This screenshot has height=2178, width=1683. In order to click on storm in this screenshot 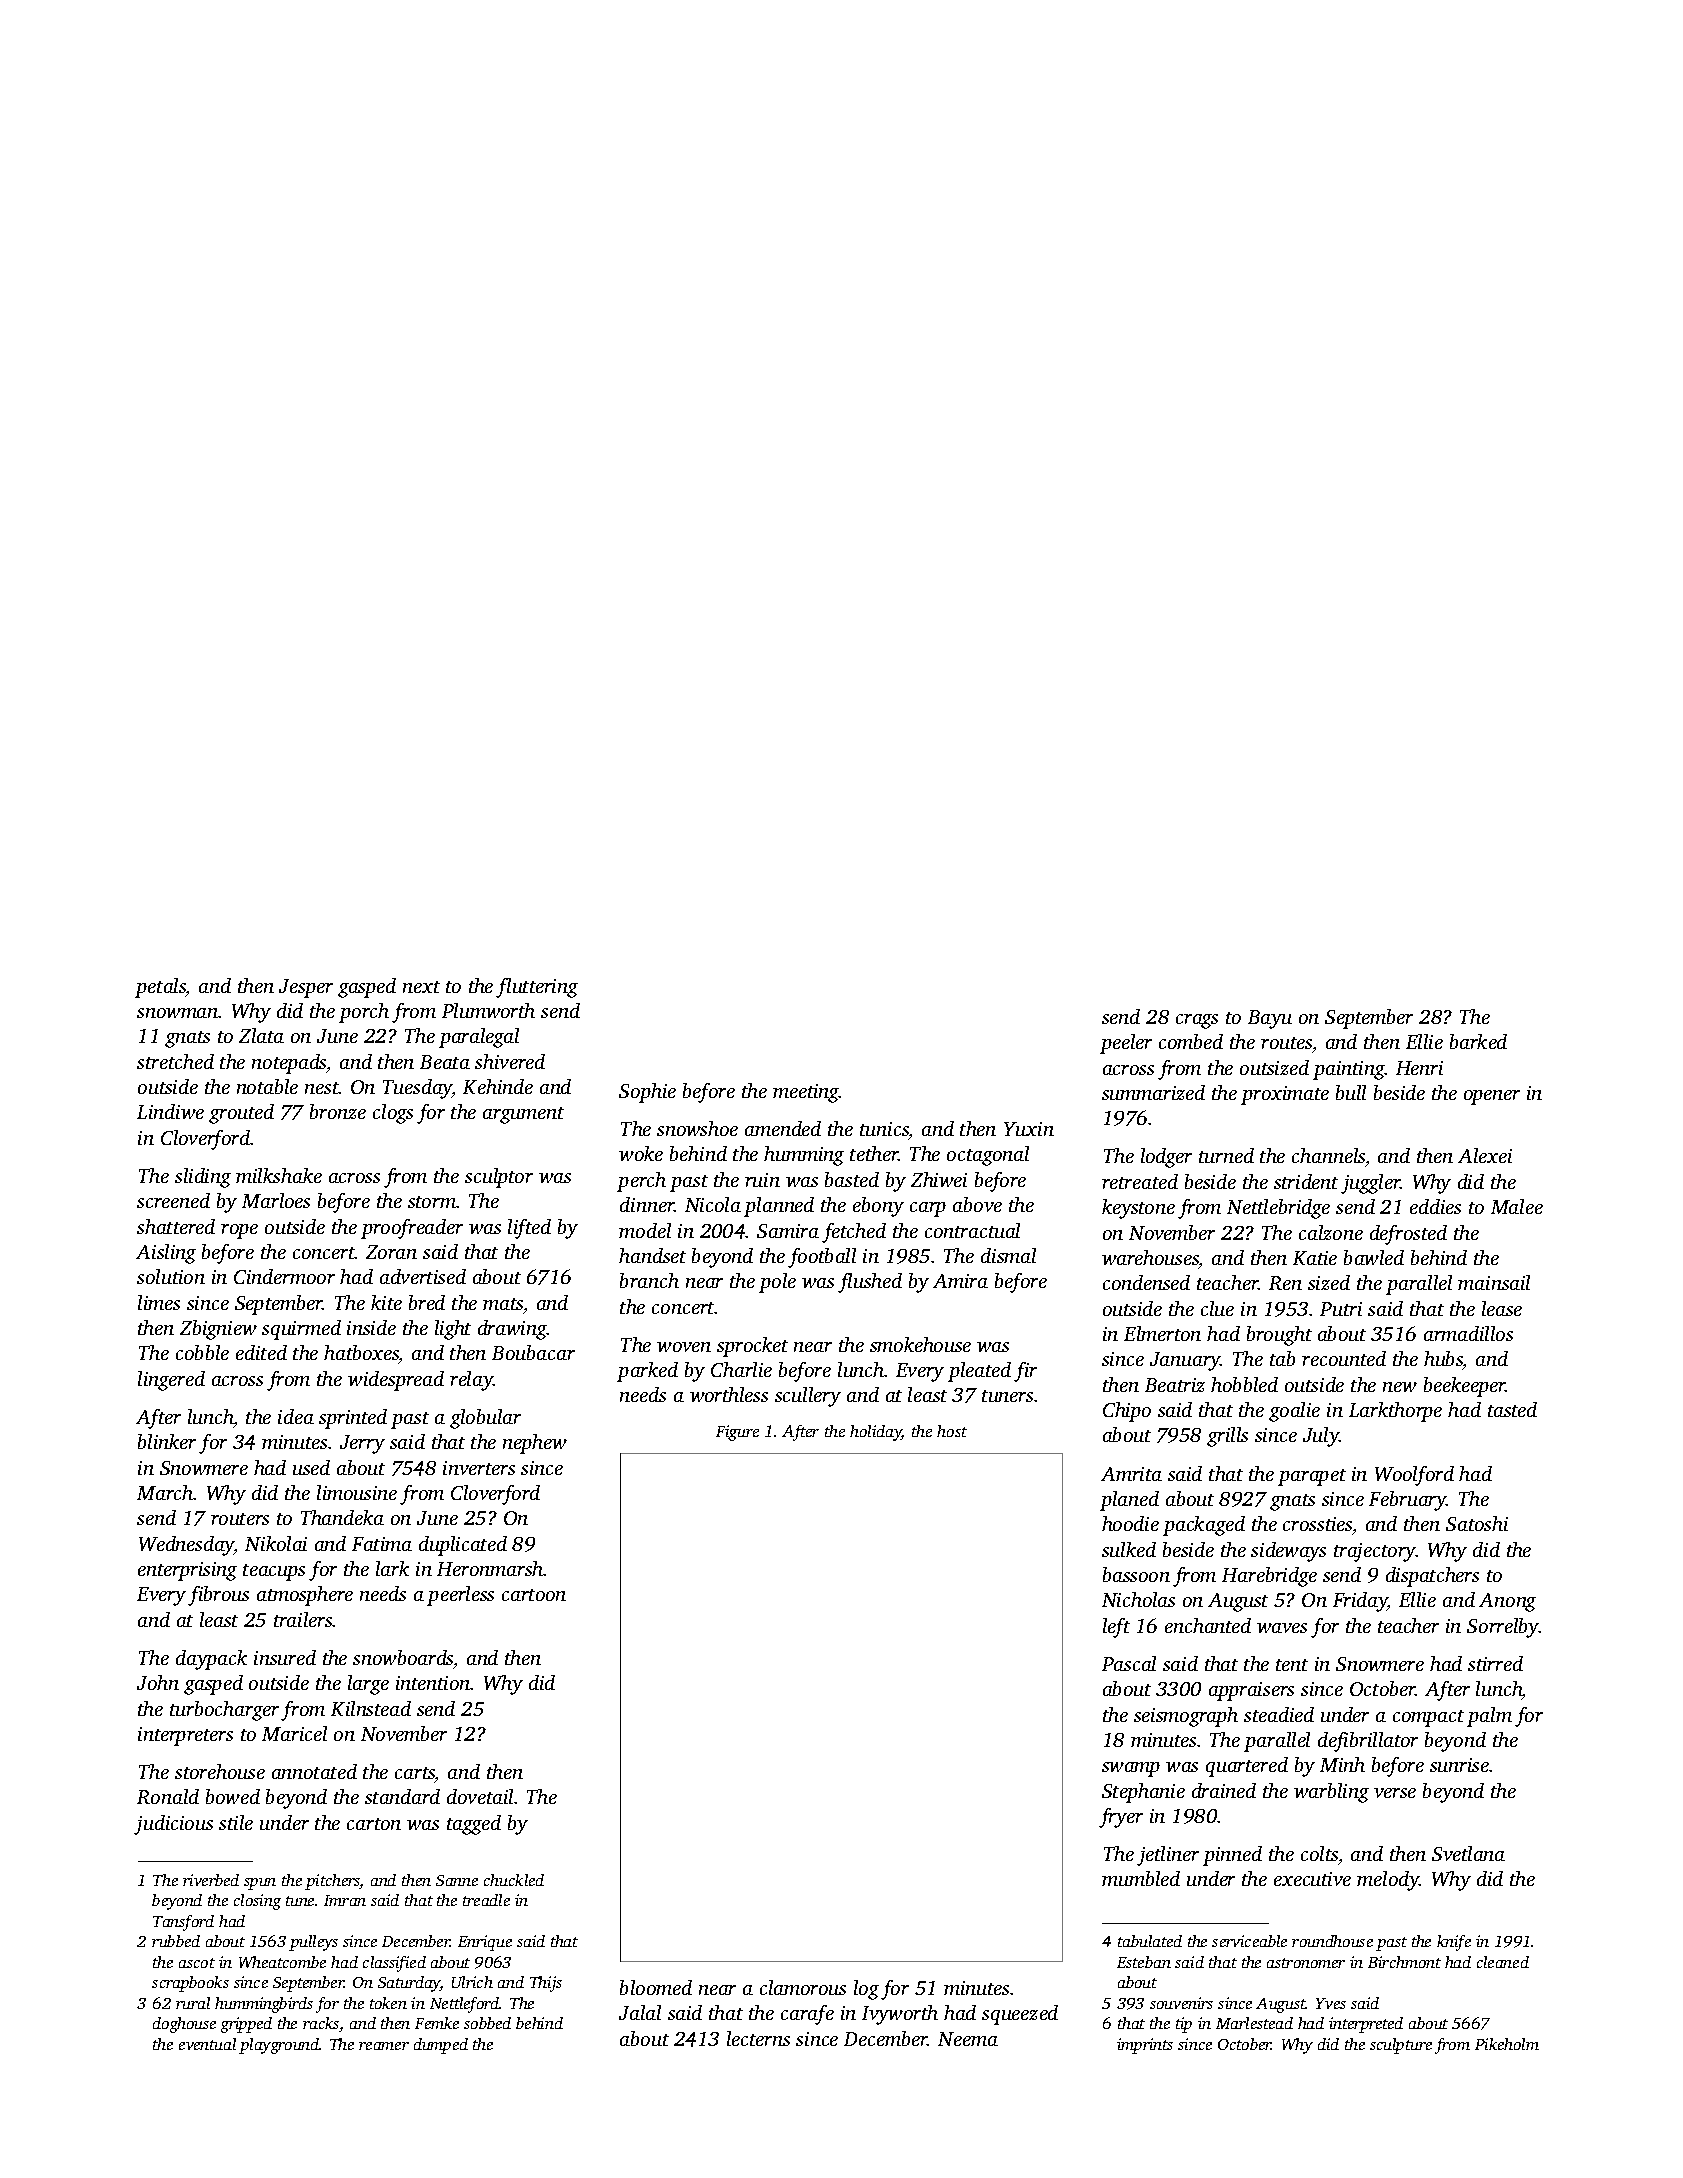, I will do `click(432, 1202)`.
